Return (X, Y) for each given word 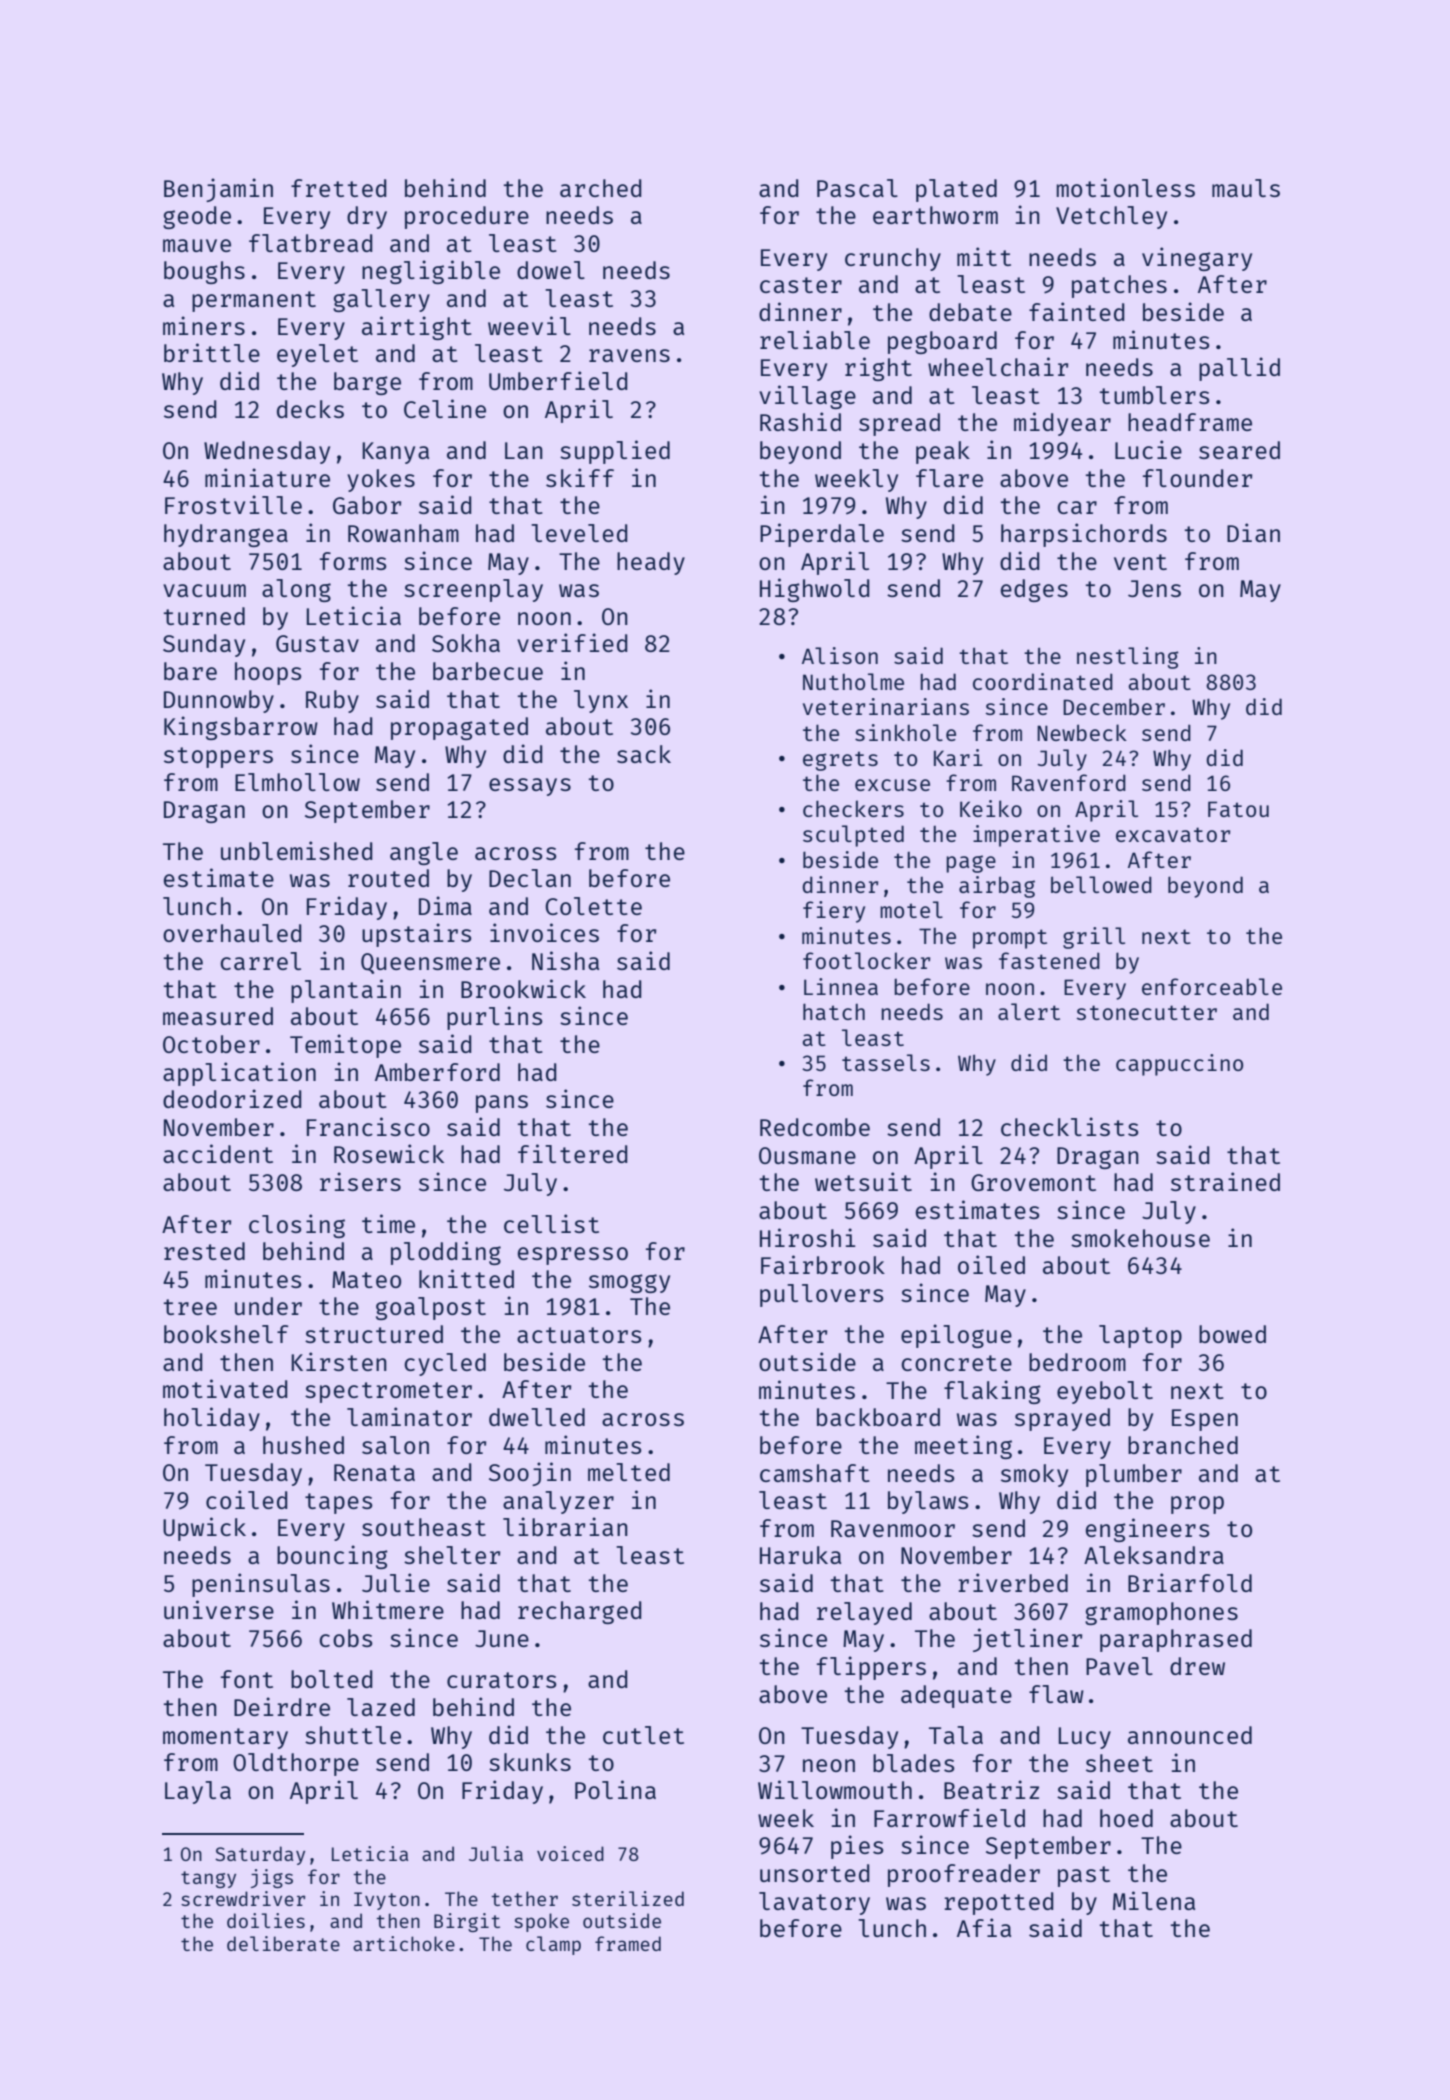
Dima (445, 905)
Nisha (565, 960)
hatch (834, 1011)
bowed (1232, 1334)
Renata (374, 1472)
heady (651, 563)
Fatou (1238, 809)
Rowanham (403, 533)
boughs (204, 272)
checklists (1069, 1126)
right (878, 369)
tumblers (1154, 395)
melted (629, 1472)
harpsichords (1084, 535)
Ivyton (387, 1901)
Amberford (437, 1072)
